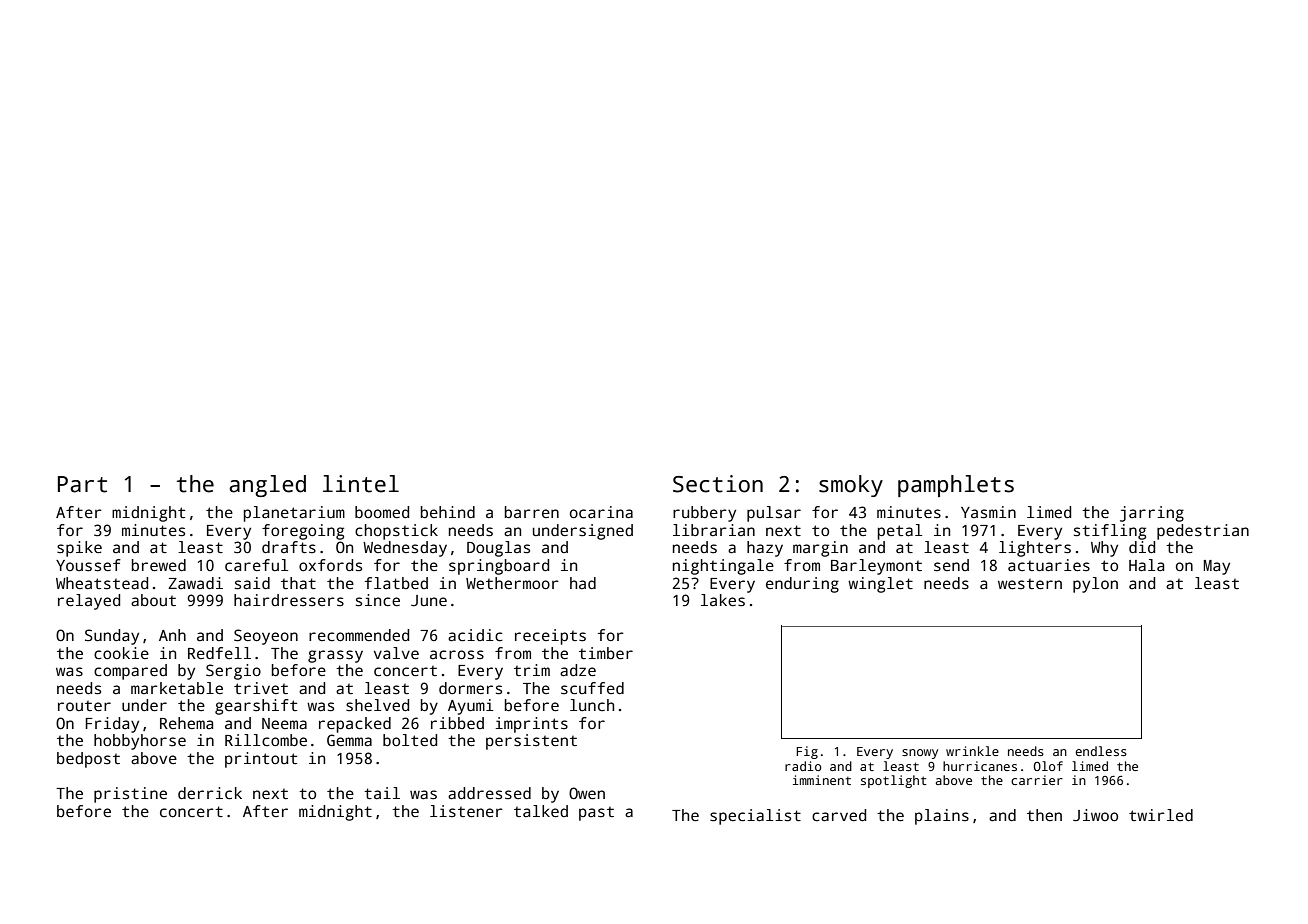  I want to click on endless, so click(1101, 751).
